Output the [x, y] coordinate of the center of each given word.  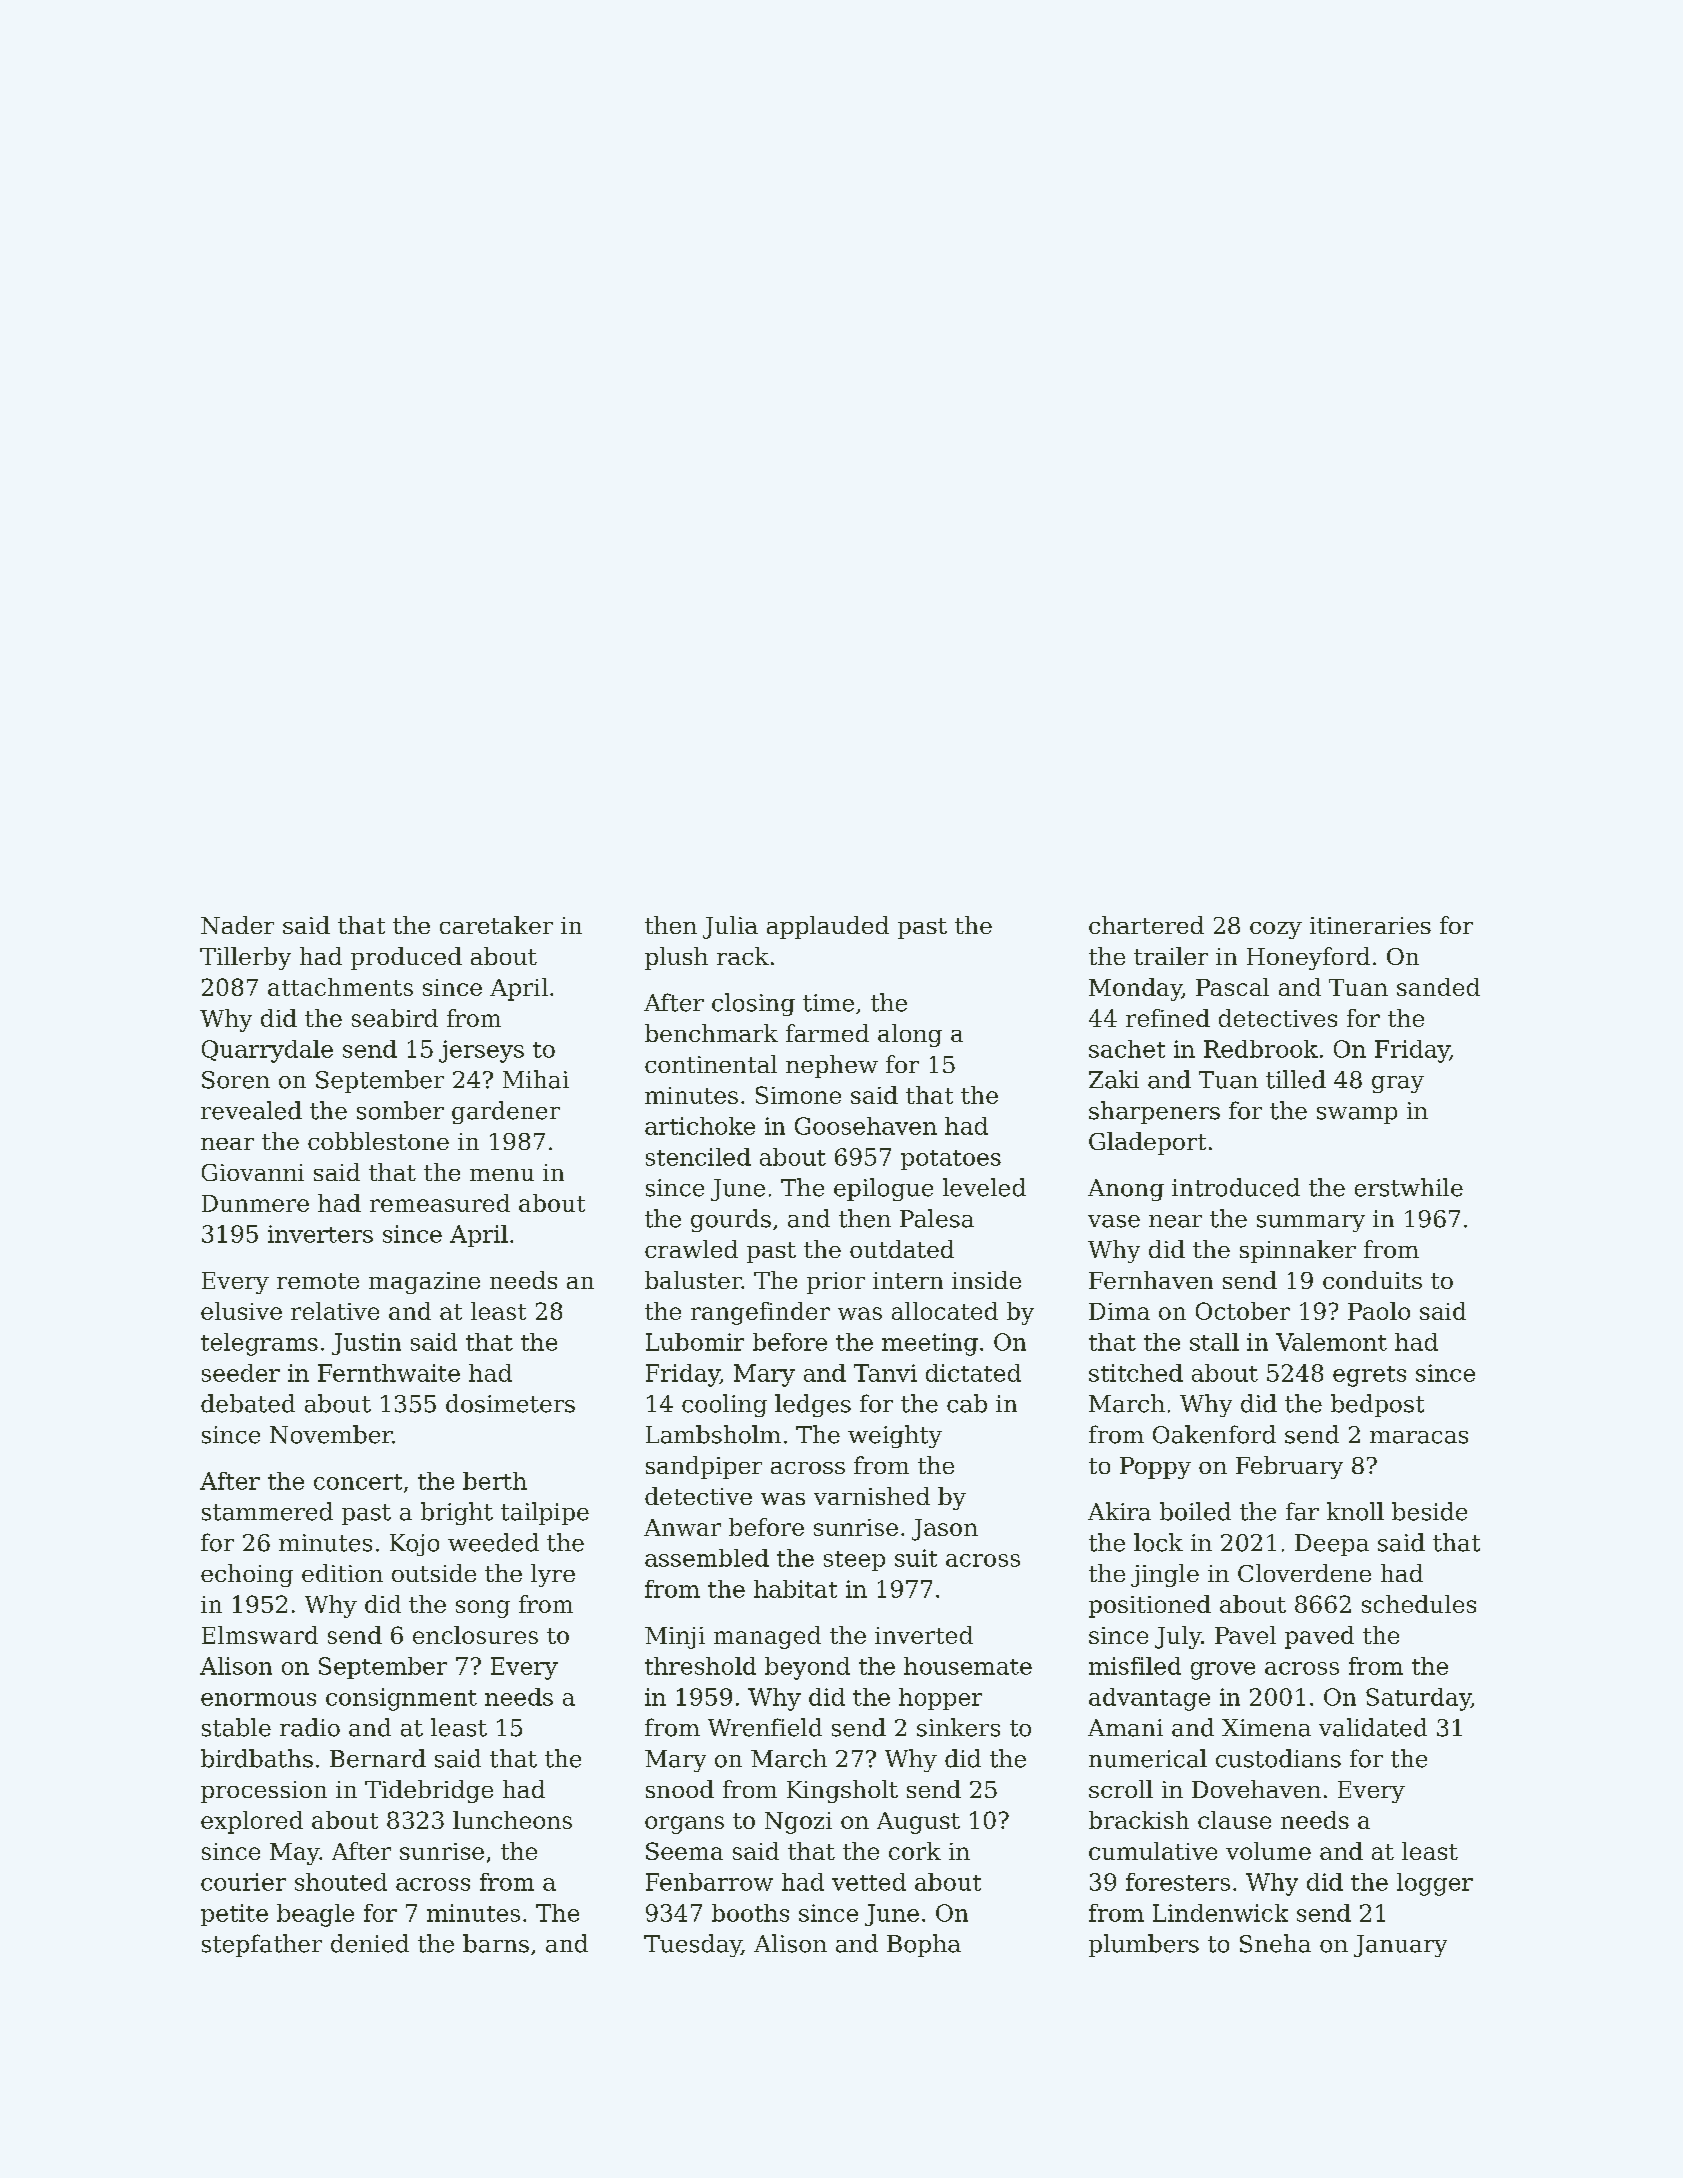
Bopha [924, 1945]
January [1400, 1946]
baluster [693, 1280]
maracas [1419, 1437]
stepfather [262, 1945]
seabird [395, 1018]
